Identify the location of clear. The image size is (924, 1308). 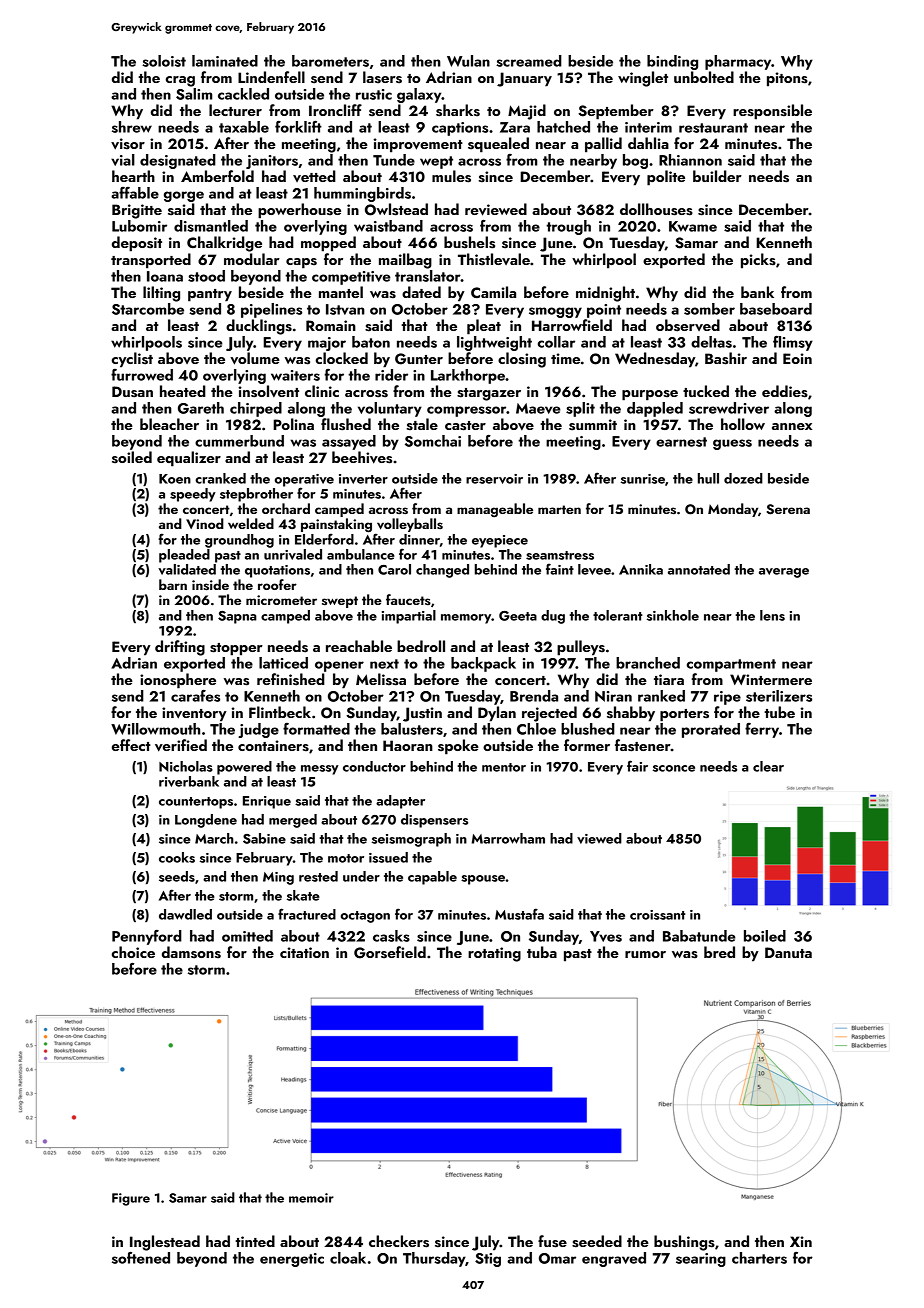
(768, 766).
